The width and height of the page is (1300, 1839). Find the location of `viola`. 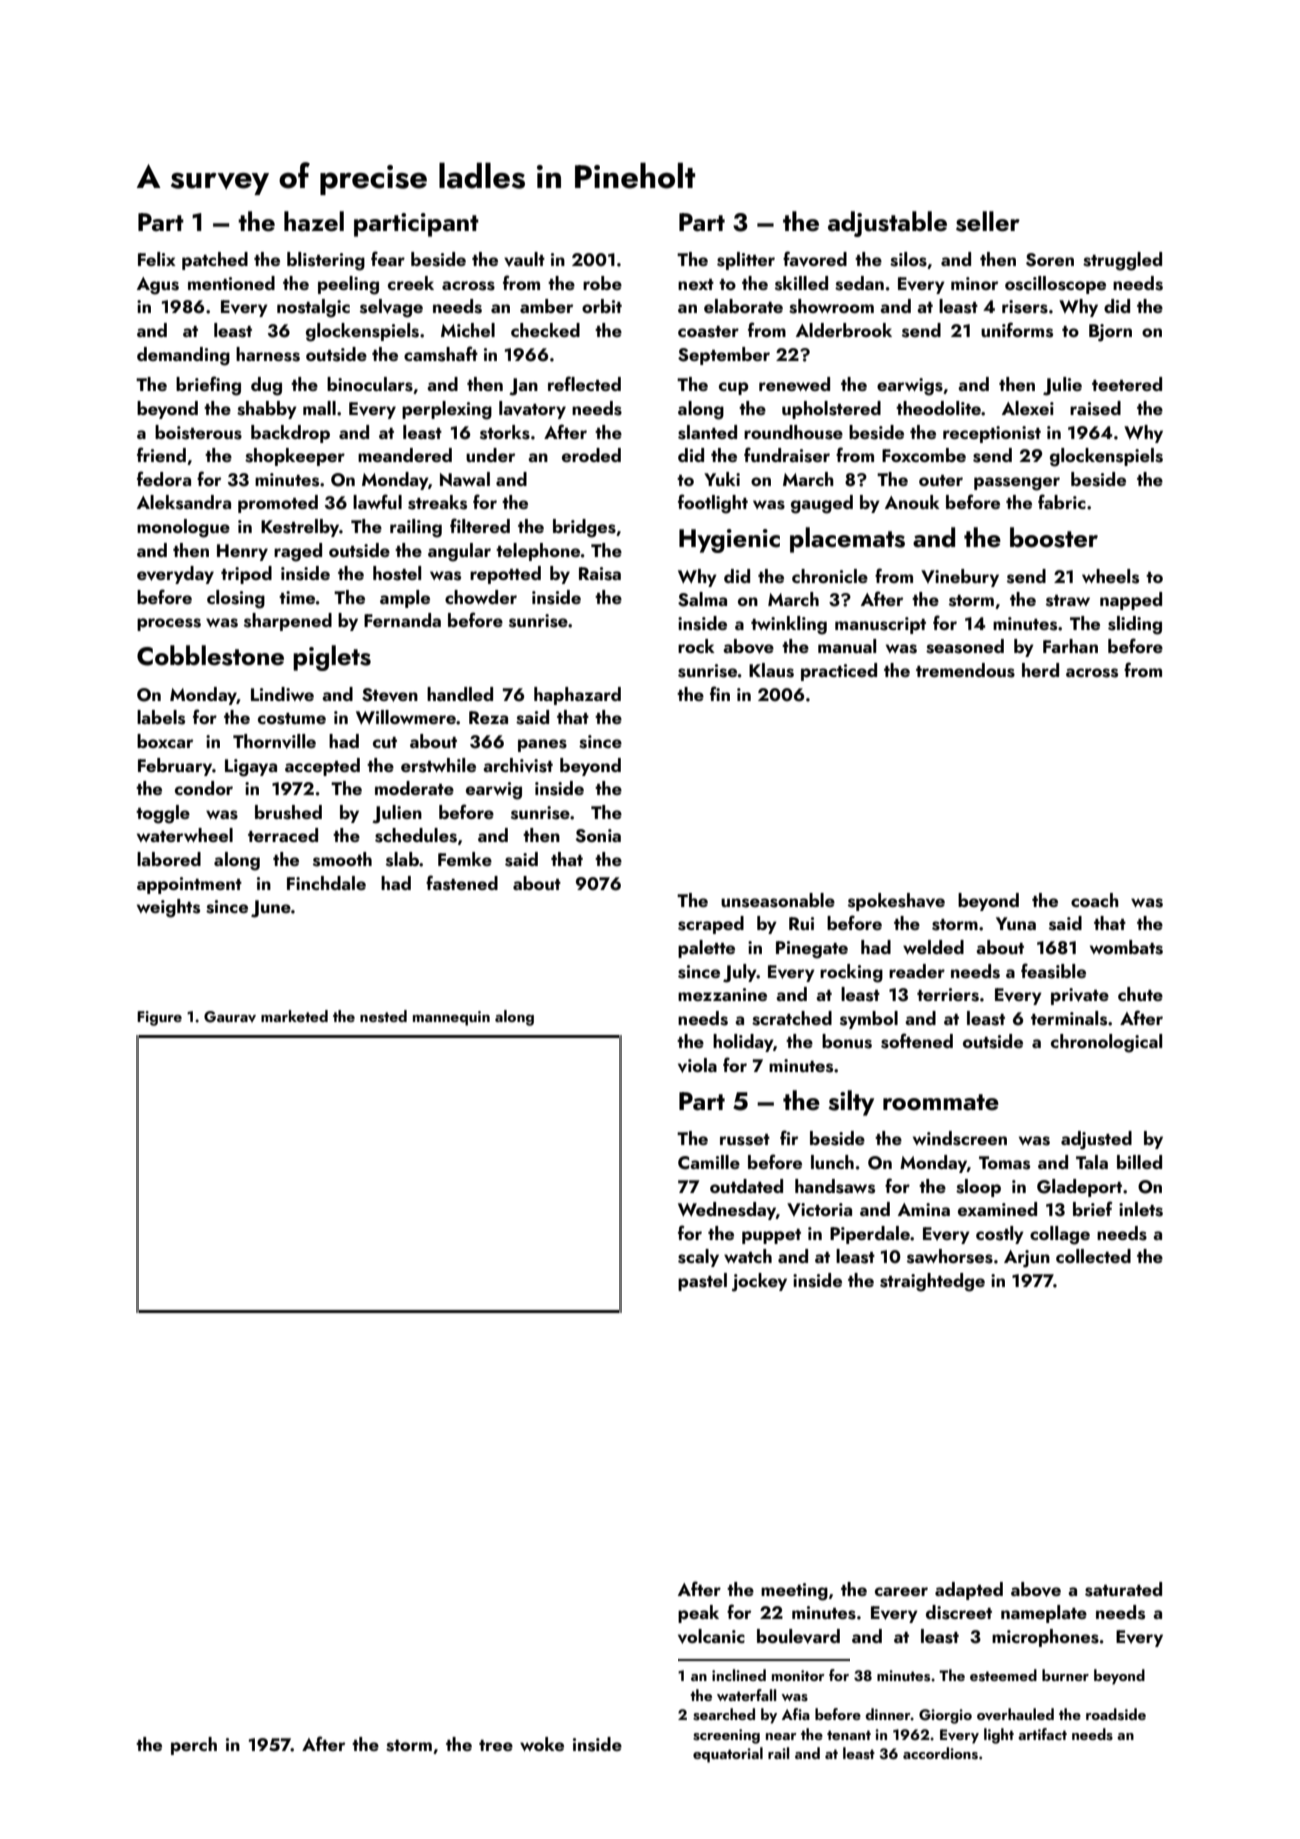

viola is located at coordinates (697, 1065).
